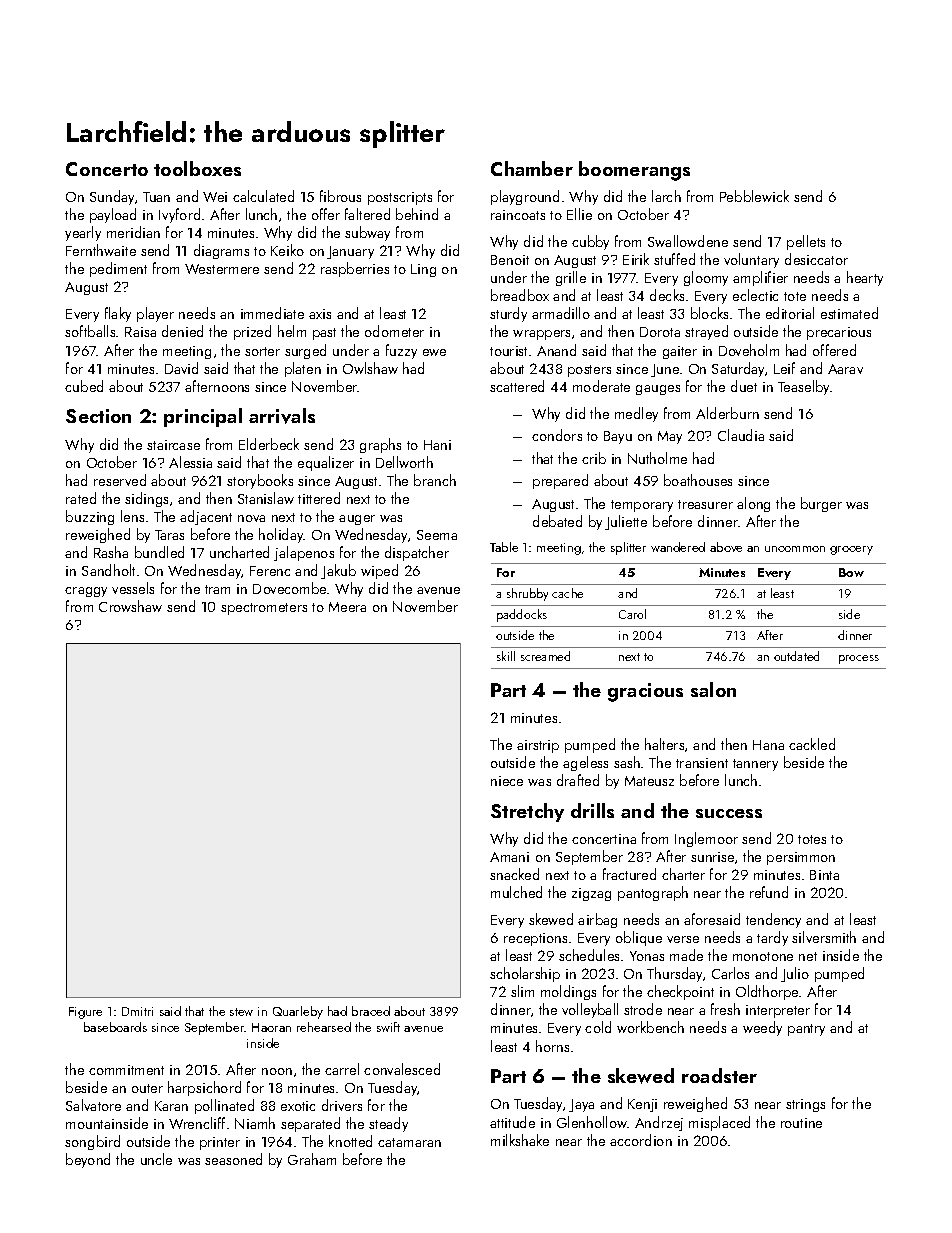 This screenshot has width=952, height=1233. I want to click on cackled, so click(812, 744).
